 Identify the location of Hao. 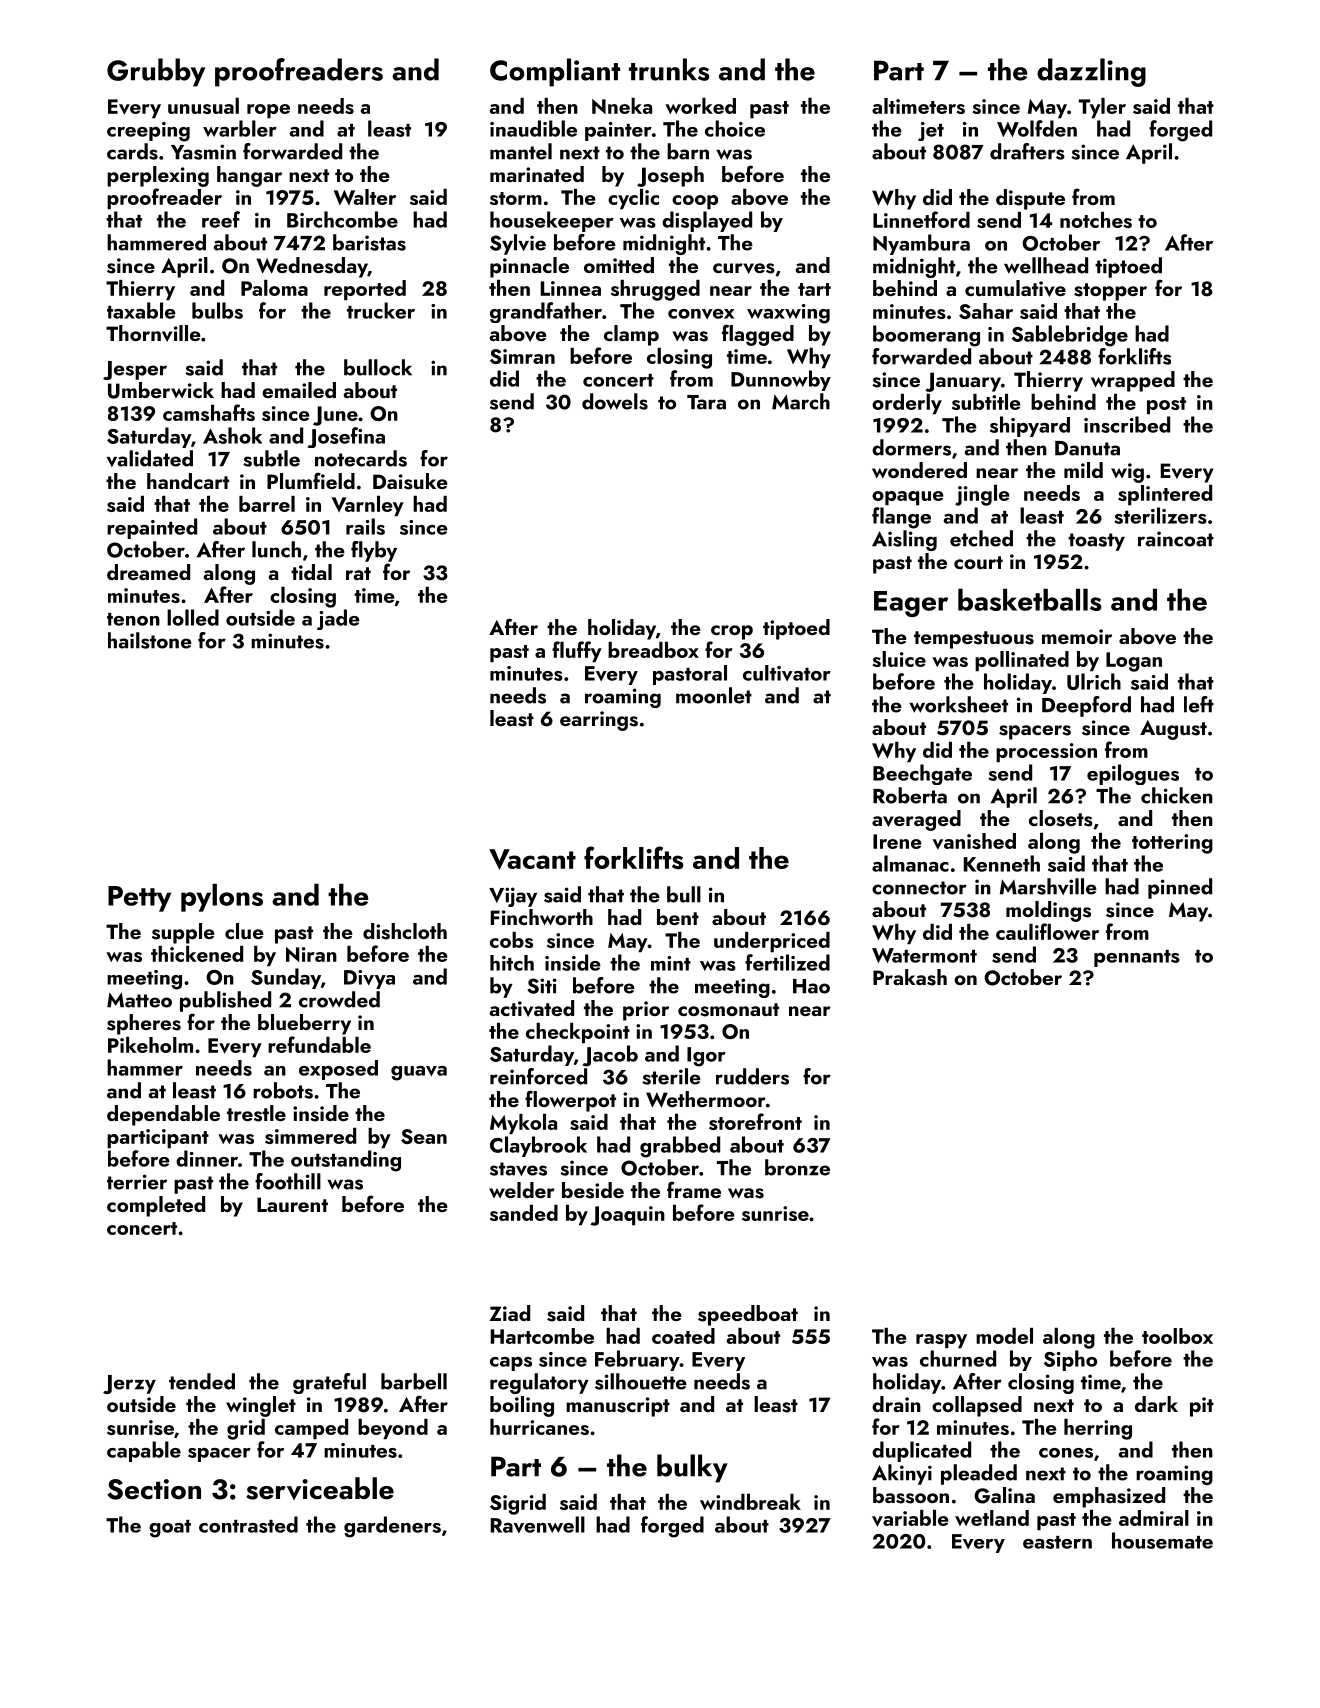
(811, 986).
